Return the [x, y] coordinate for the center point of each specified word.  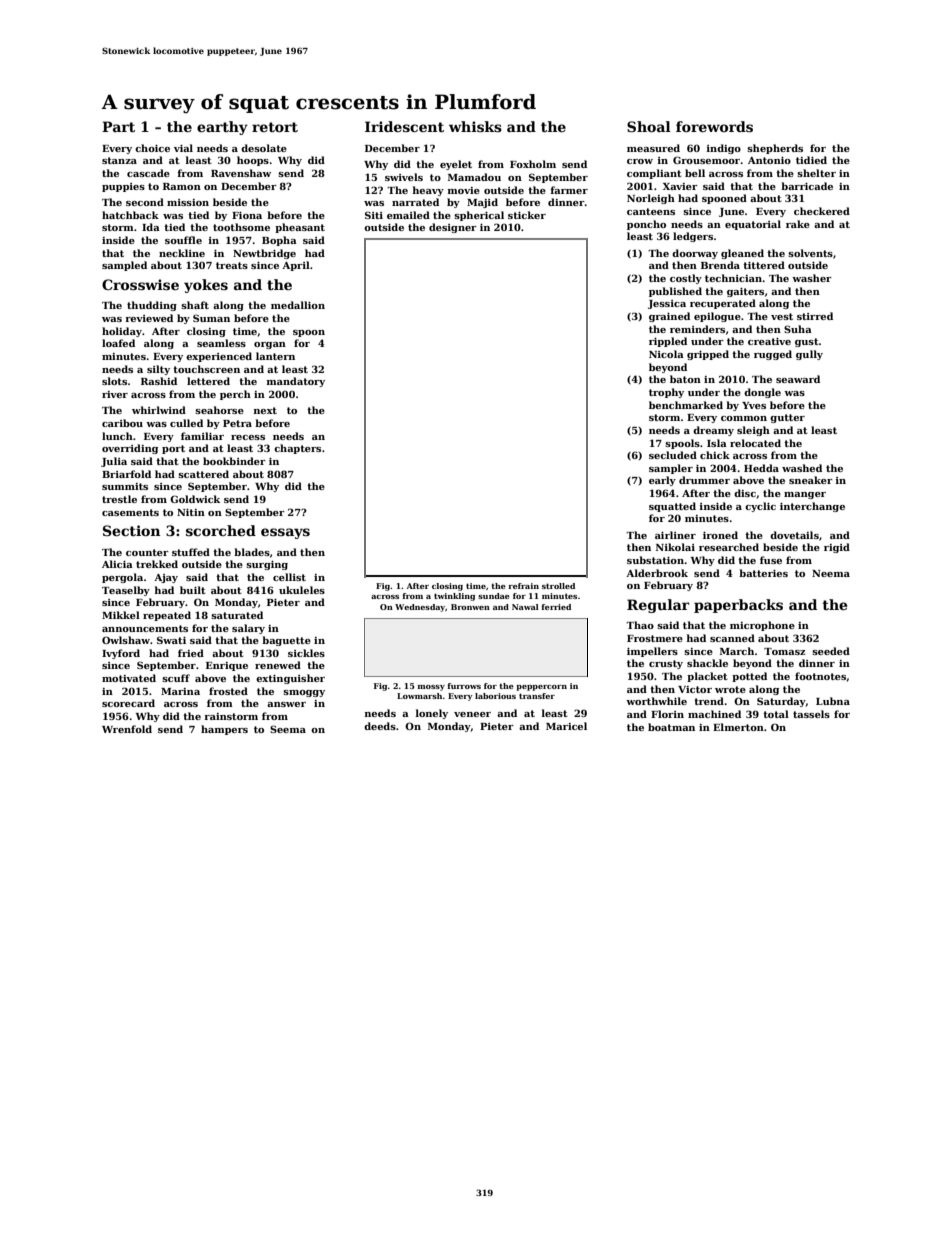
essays [285, 533]
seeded [831, 651]
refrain [523, 586]
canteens [651, 211]
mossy [431, 688]
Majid [482, 203]
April [296, 266]
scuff [176, 678]
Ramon [182, 186]
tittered [764, 265]
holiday [122, 332]
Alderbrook [657, 573]
